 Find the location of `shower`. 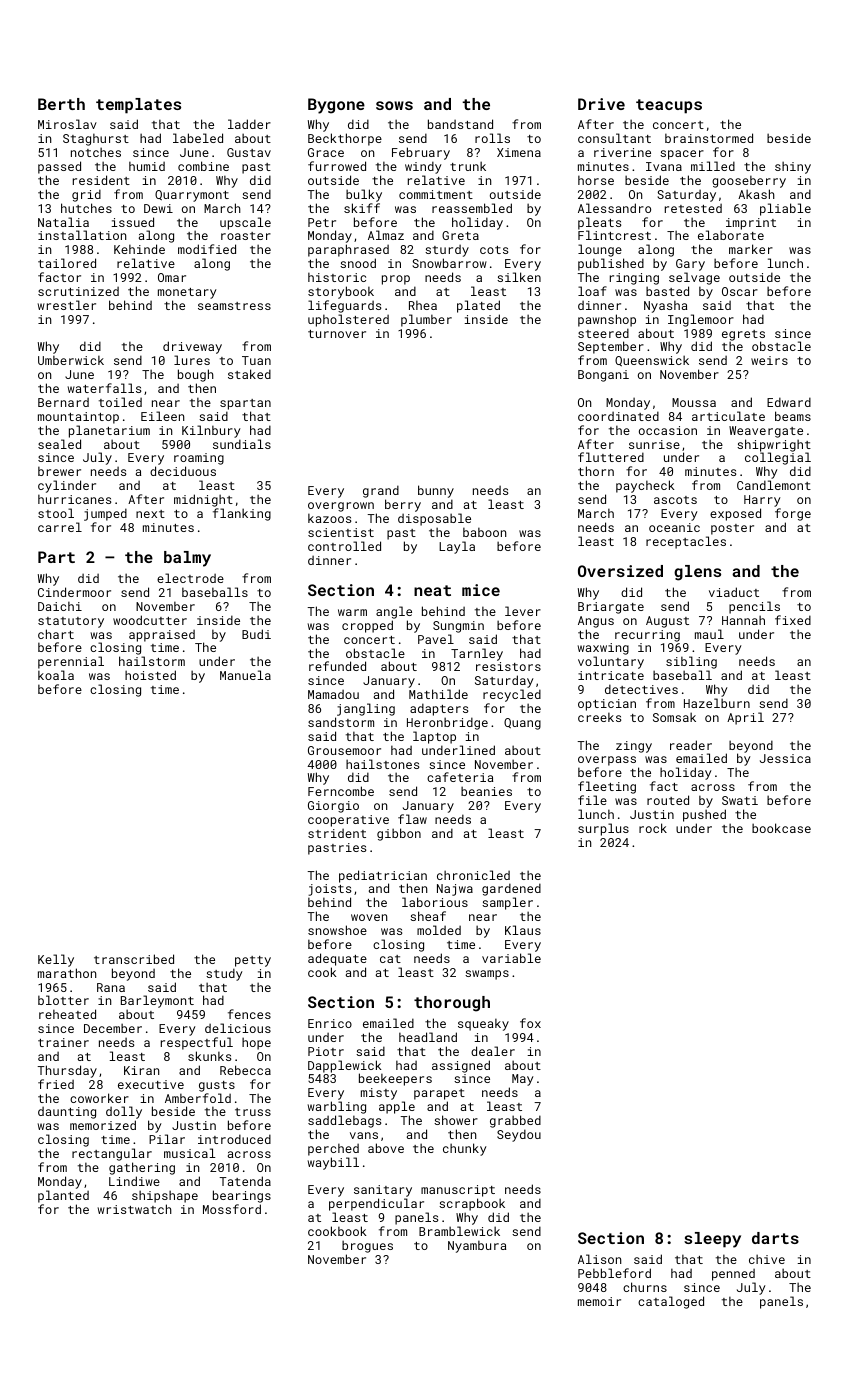

shower is located at coordinates (456, 1120).
